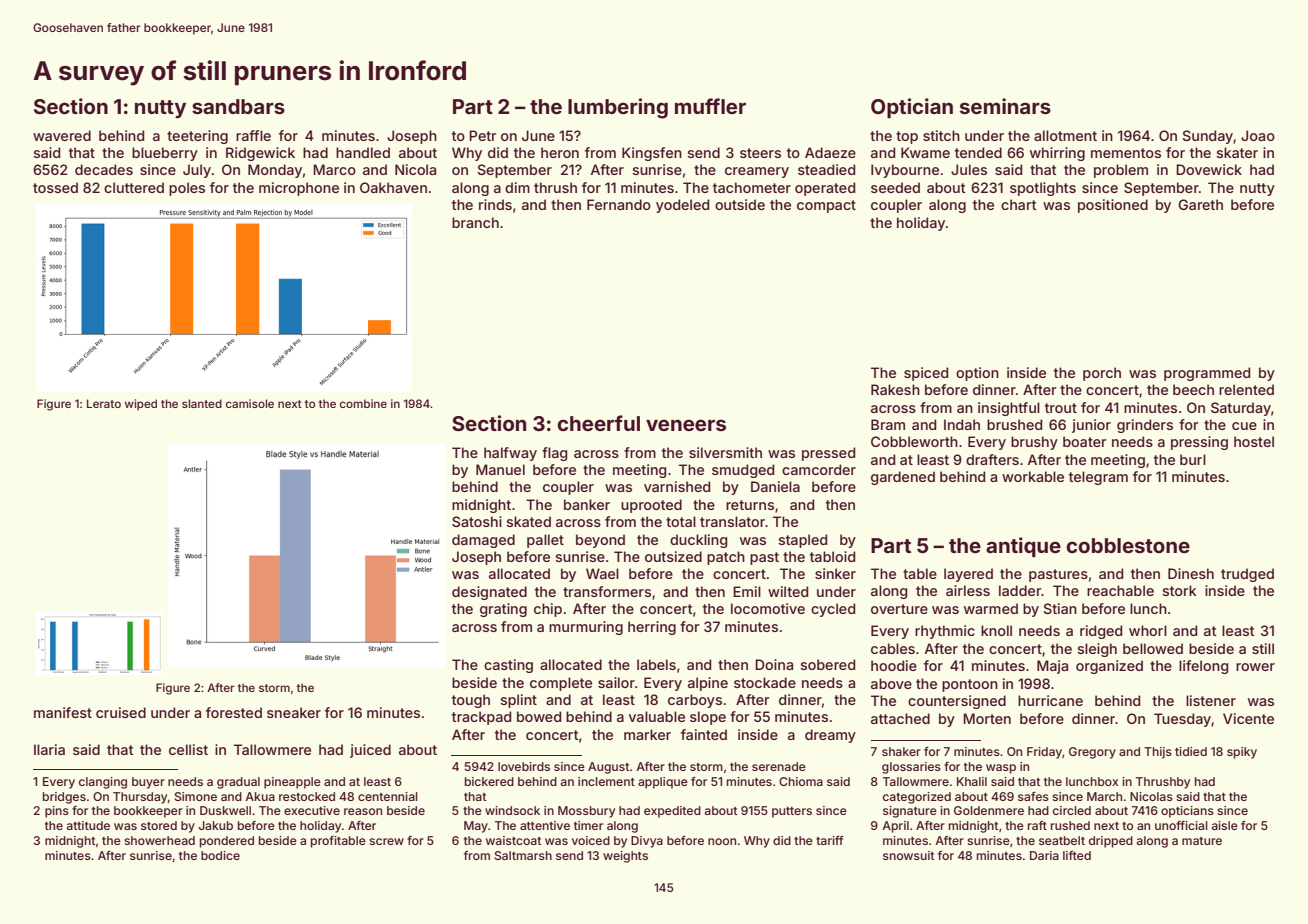 The height and width of the document is (924, 1308). Describe the element at coordinates (253, 135) in the document. I see `raffle` at that location.
